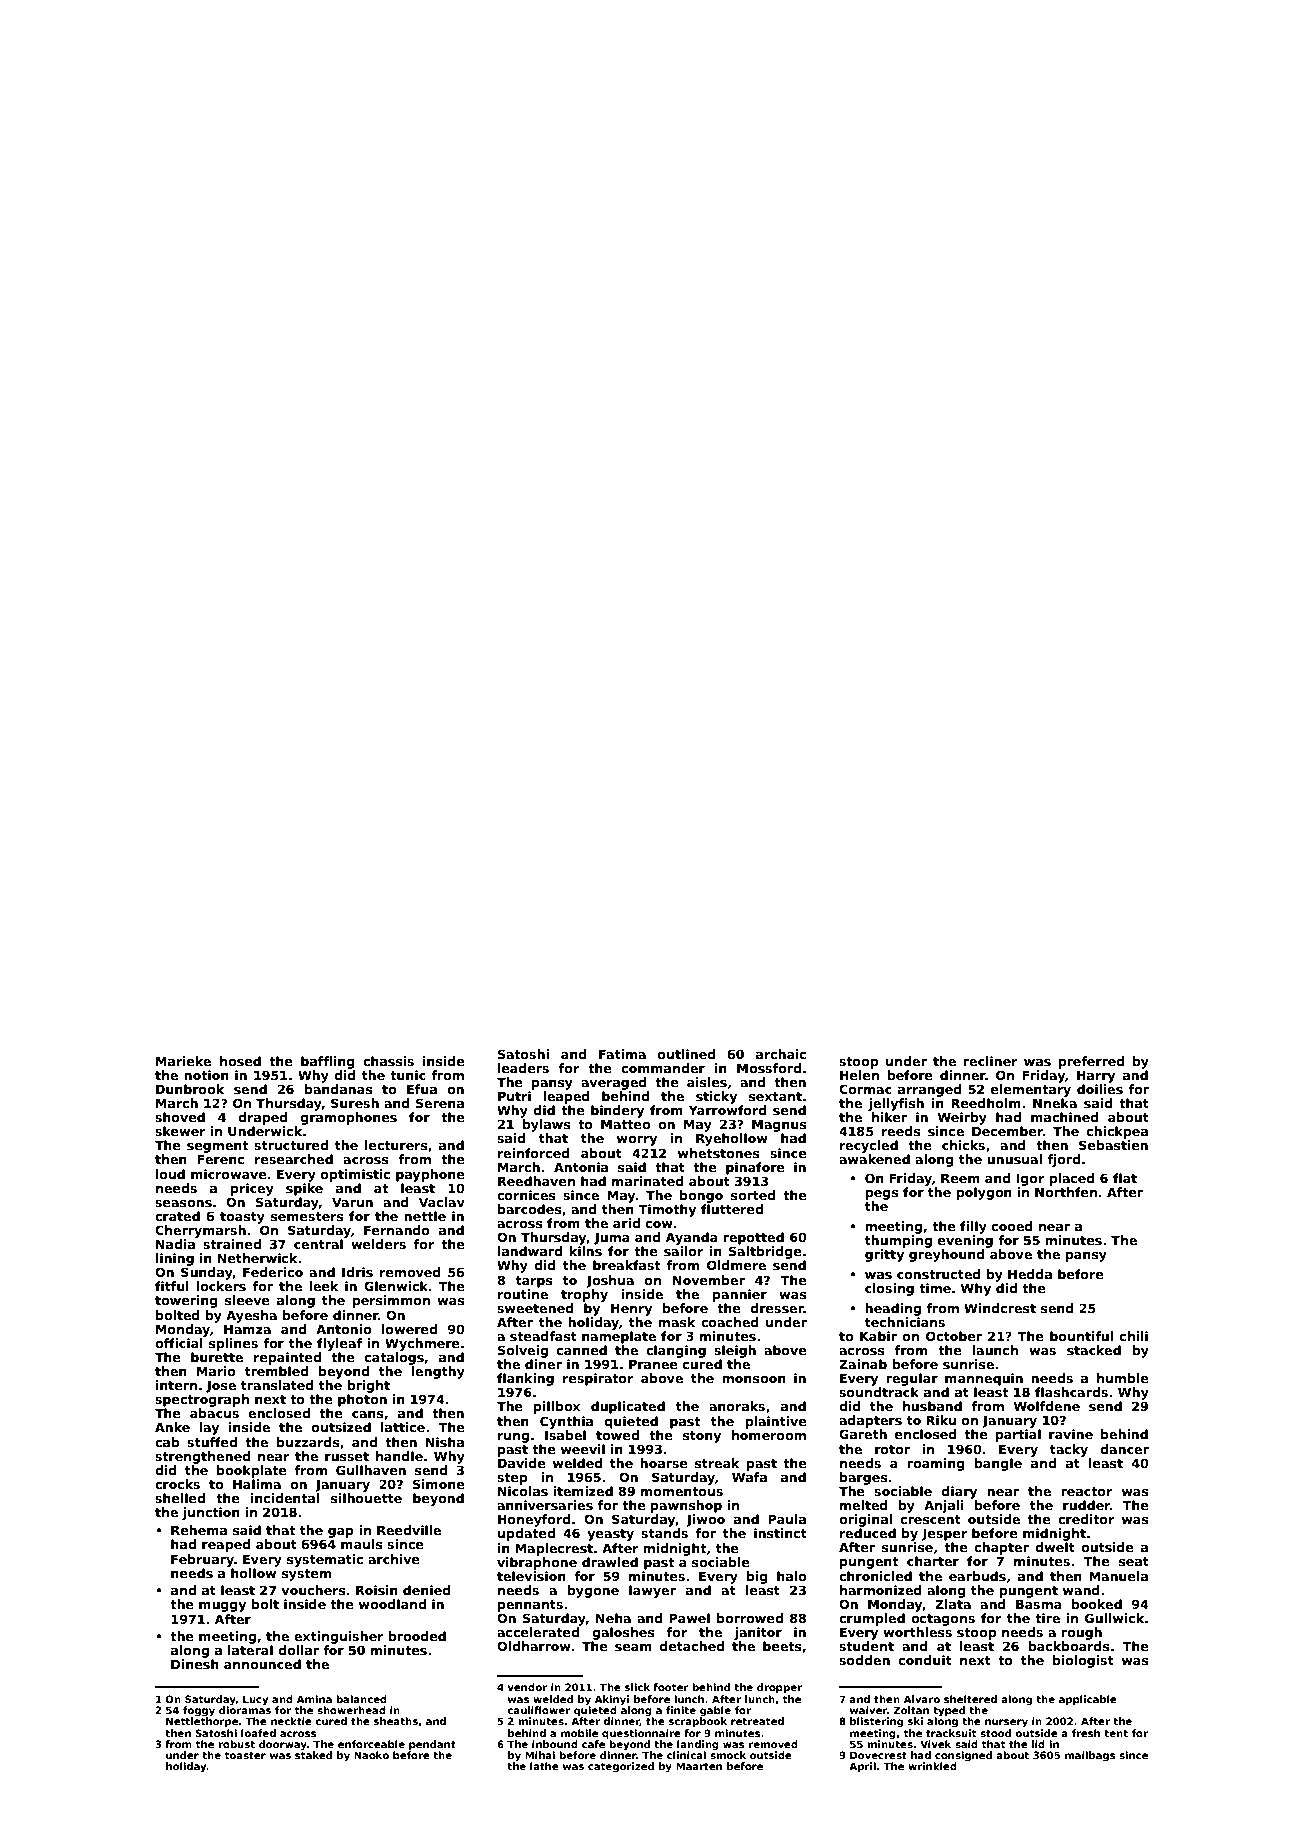  Describe the element at coordinates (339, 1089) in the screenshot. I see `bandanas` at that location.
